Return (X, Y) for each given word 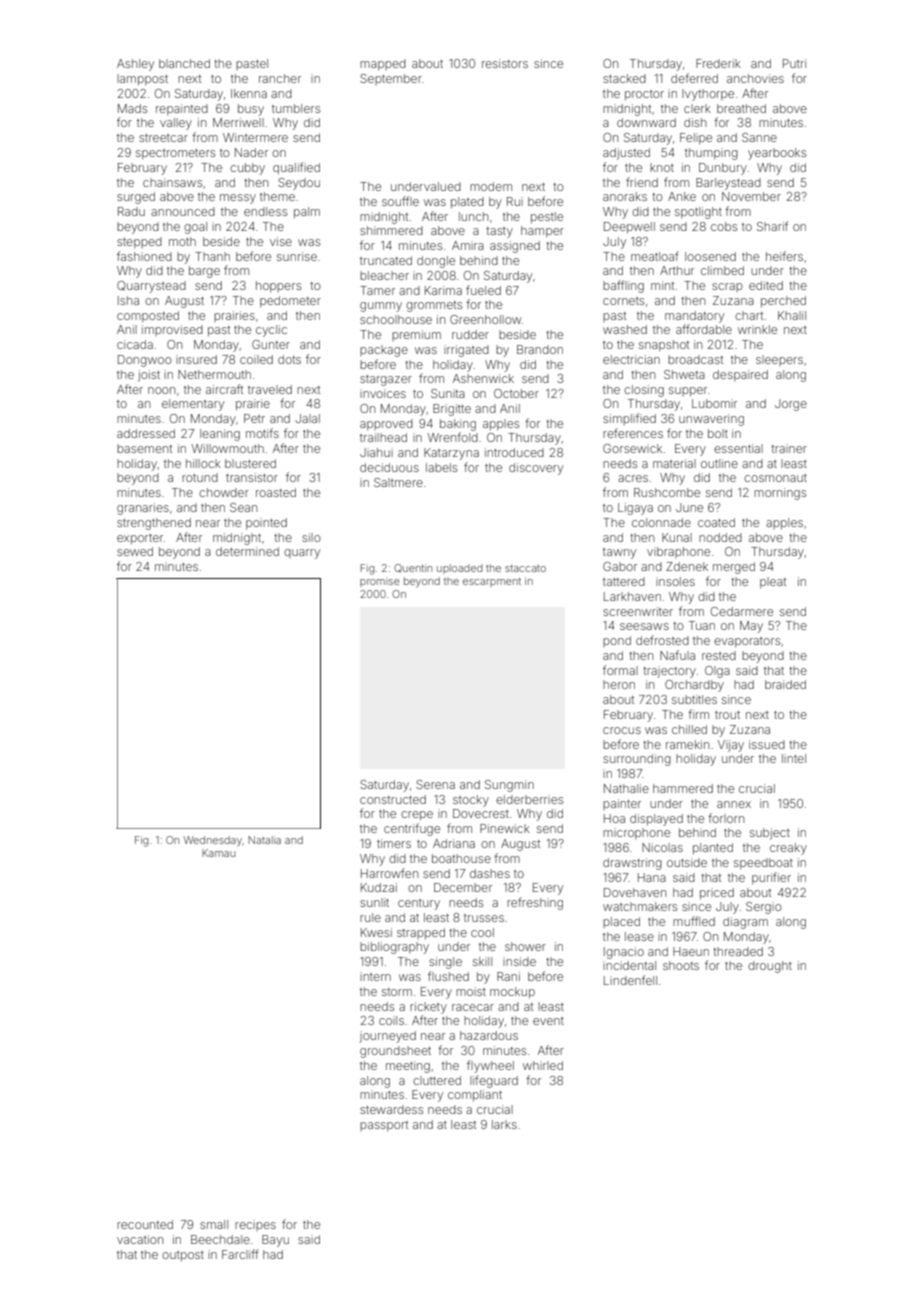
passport (384, 1126)
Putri (794, 63)
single (445, 963)
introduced (514, 452)
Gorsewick (632, 448)
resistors (505, 63)
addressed (146, 433)
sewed (135, 551)
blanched (184, 63)
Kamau (218, 853)
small (214, 1224)
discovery (536, 469)
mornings (780, 494)
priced (717, 894)
